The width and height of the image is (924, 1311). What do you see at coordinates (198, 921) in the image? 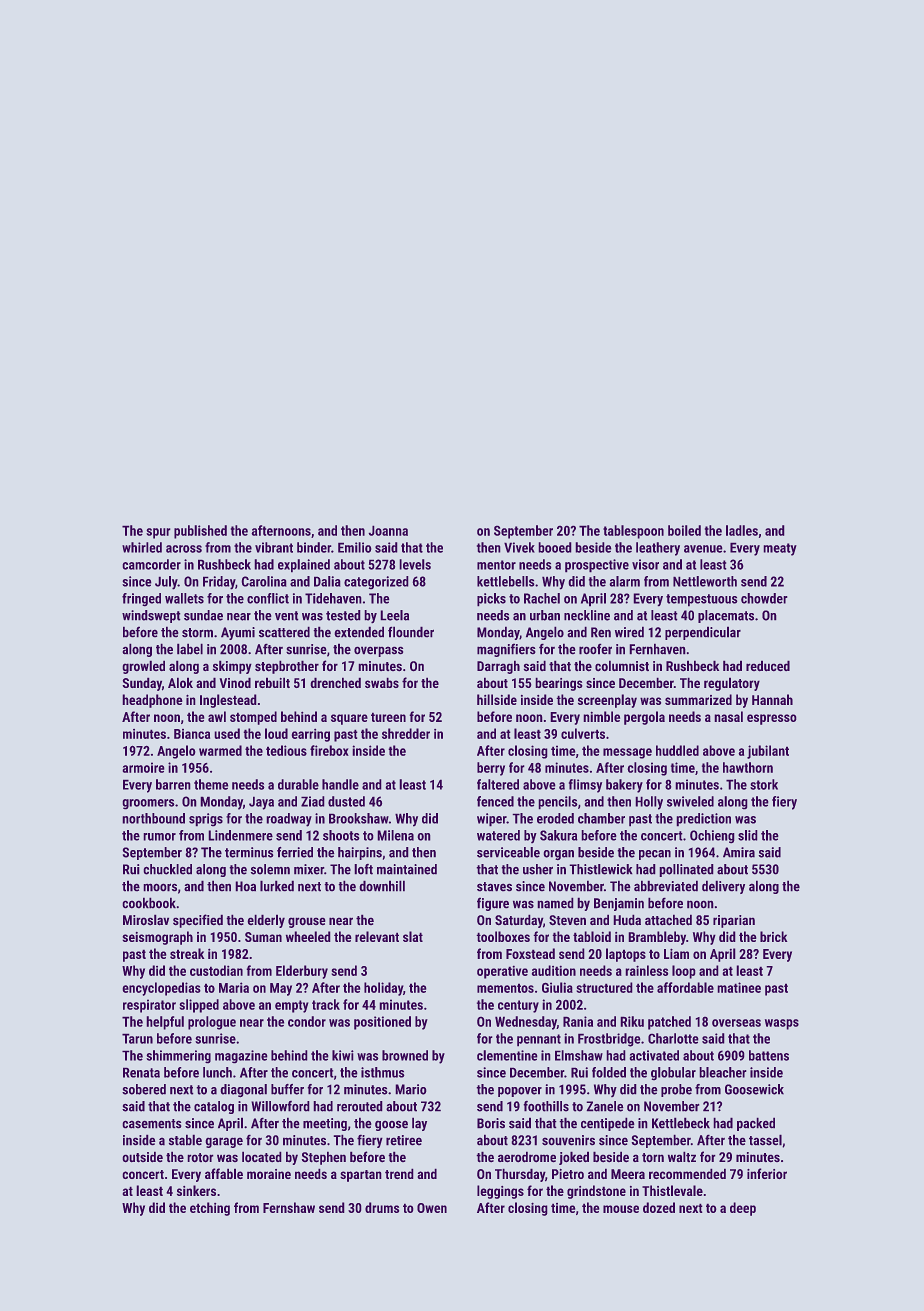
I see `specified` at bounding box center [198, 921].
